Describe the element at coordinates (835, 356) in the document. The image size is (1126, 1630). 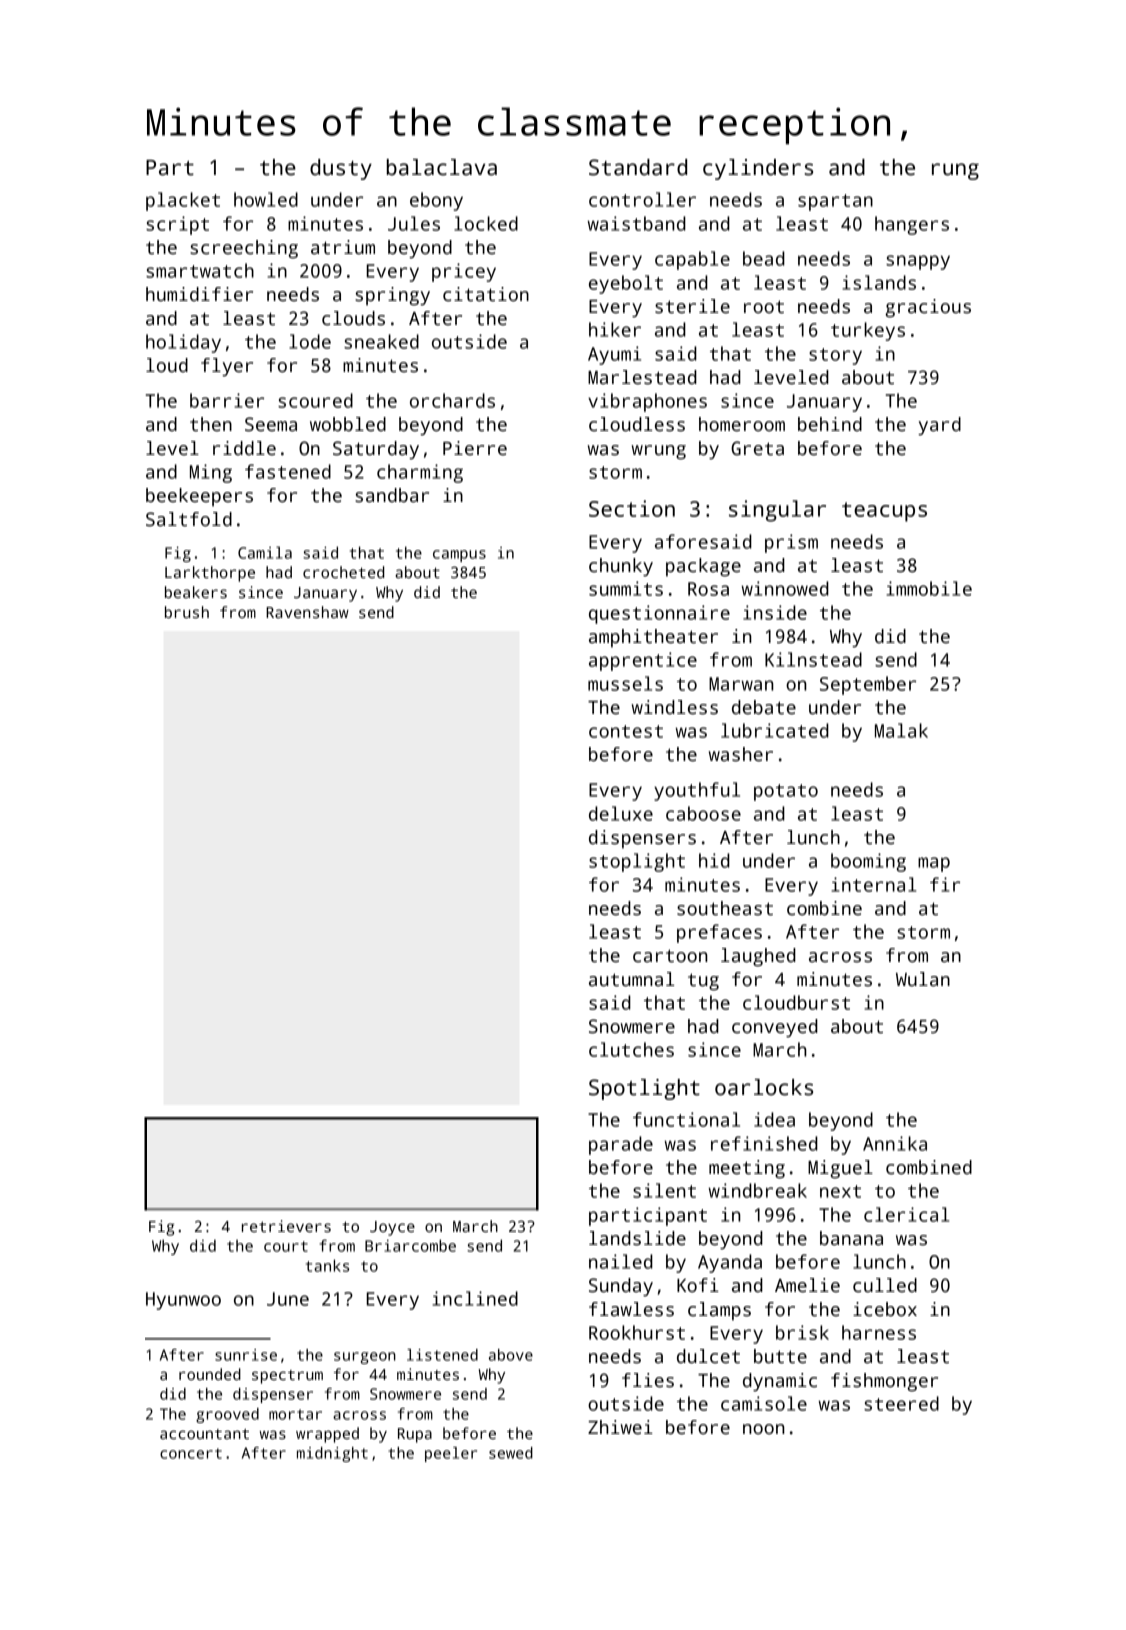
I see `story` at that location.
